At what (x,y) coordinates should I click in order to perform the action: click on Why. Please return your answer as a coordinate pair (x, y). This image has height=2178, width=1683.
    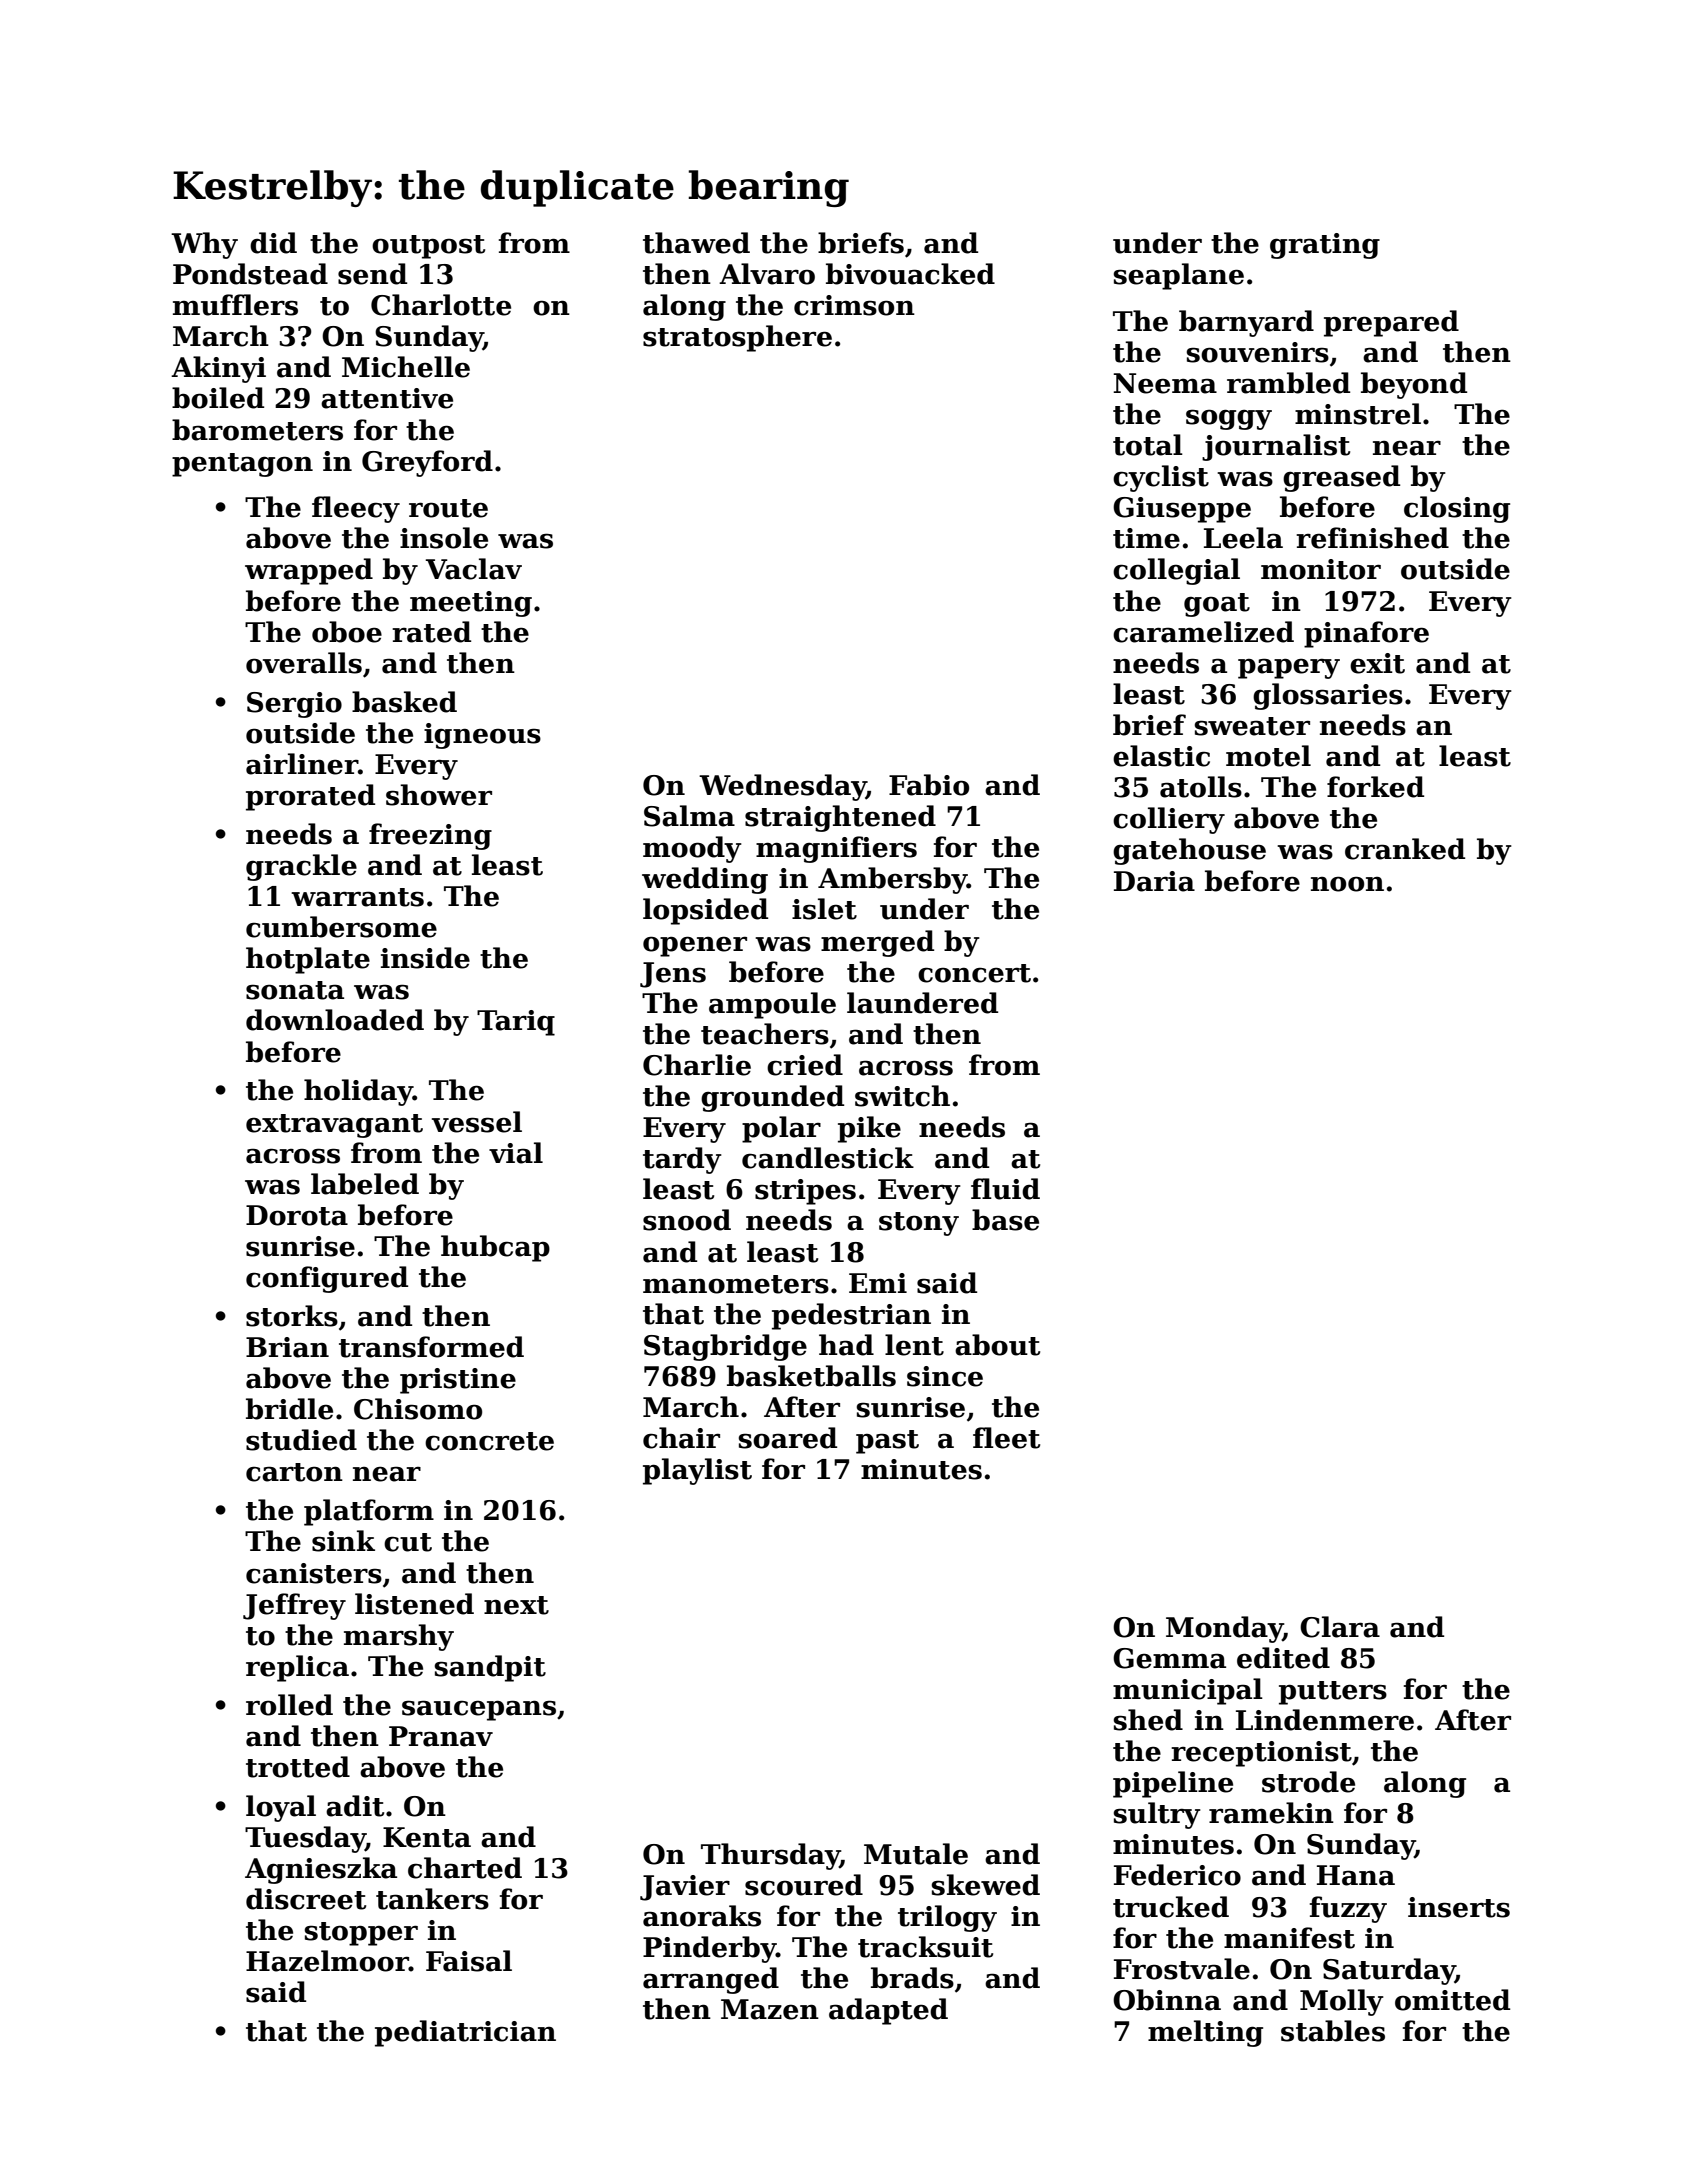
    Looking at the image, I should click on (204, 245).
